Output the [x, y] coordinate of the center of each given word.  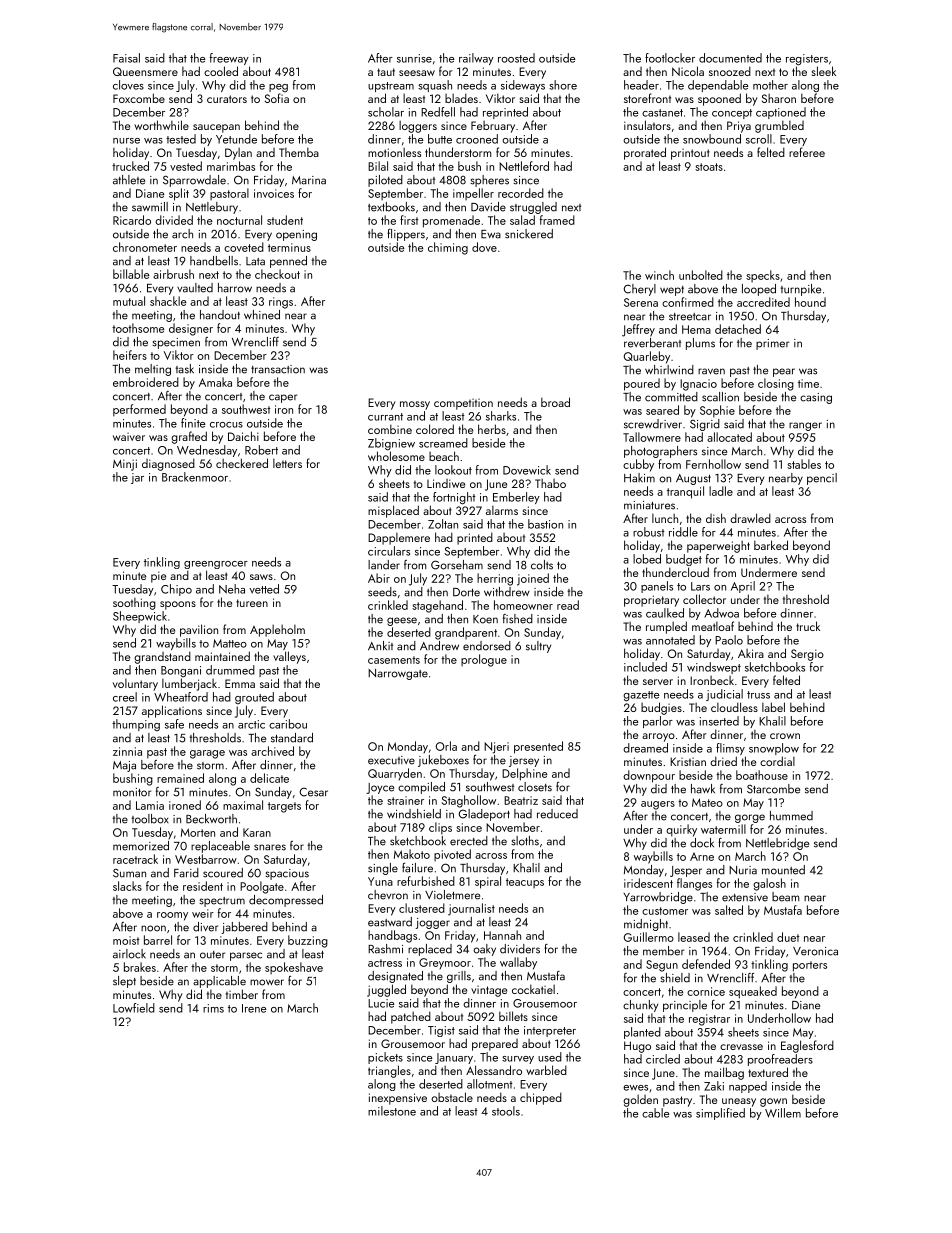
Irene [254, 1008]
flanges [694, 884]
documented [730, 58]
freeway [229, 59]
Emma [240, 683]
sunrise [414, 58]
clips [440, 828]
